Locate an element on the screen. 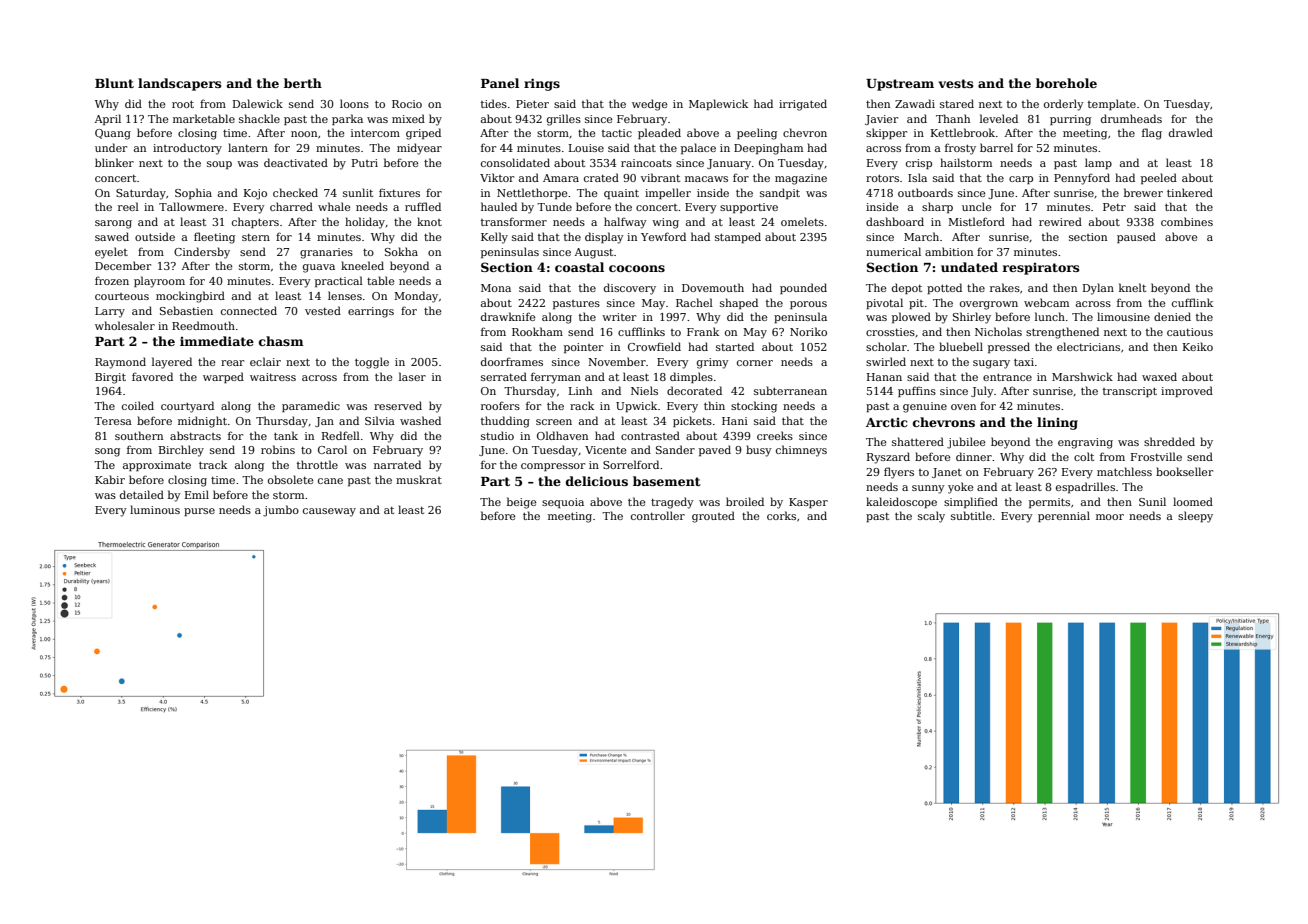 This screenshot has width=1308, height=924. berth is located at coordinates (303, 83).
